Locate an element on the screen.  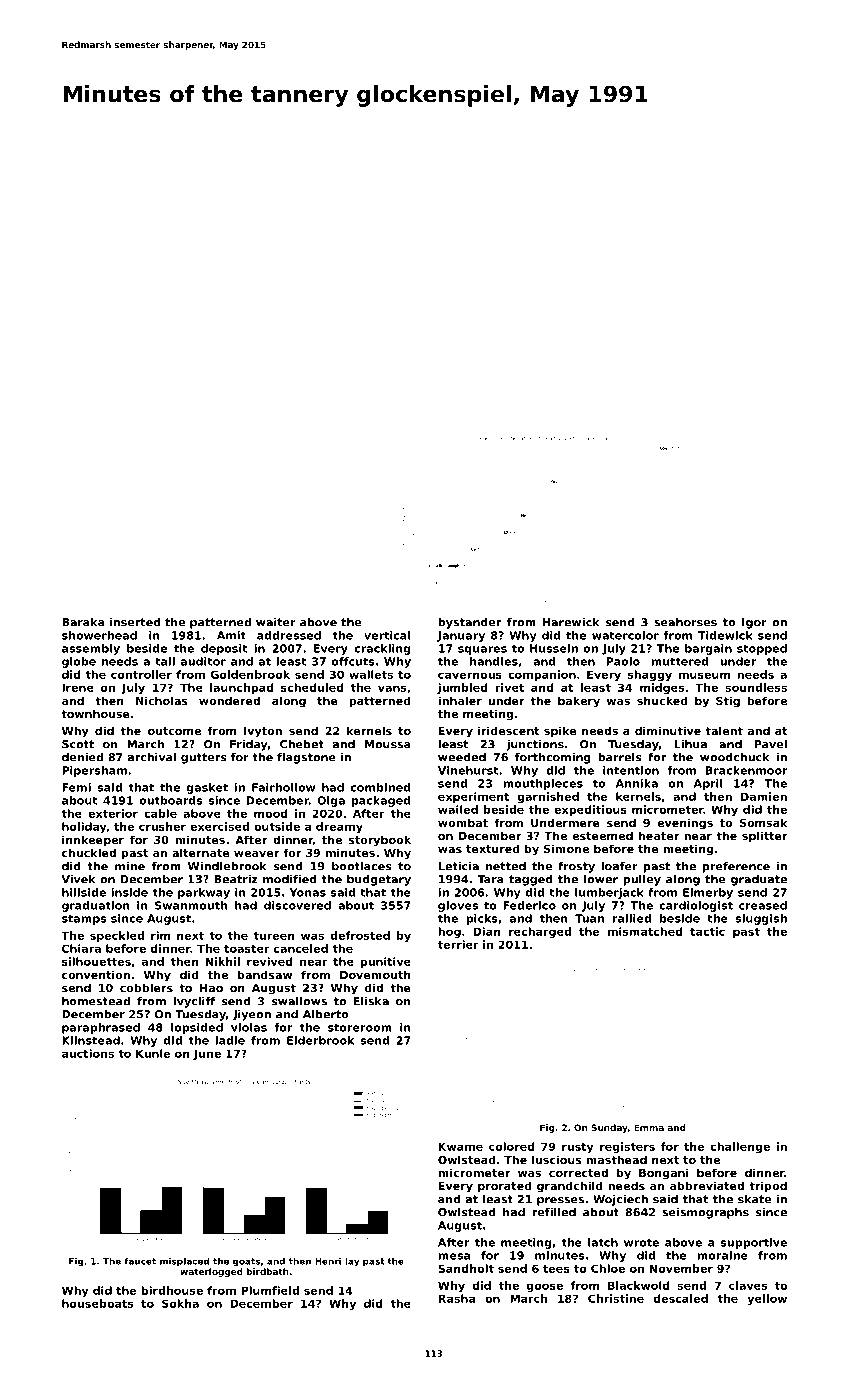
Harewick is located at coordinates (571, 622).
